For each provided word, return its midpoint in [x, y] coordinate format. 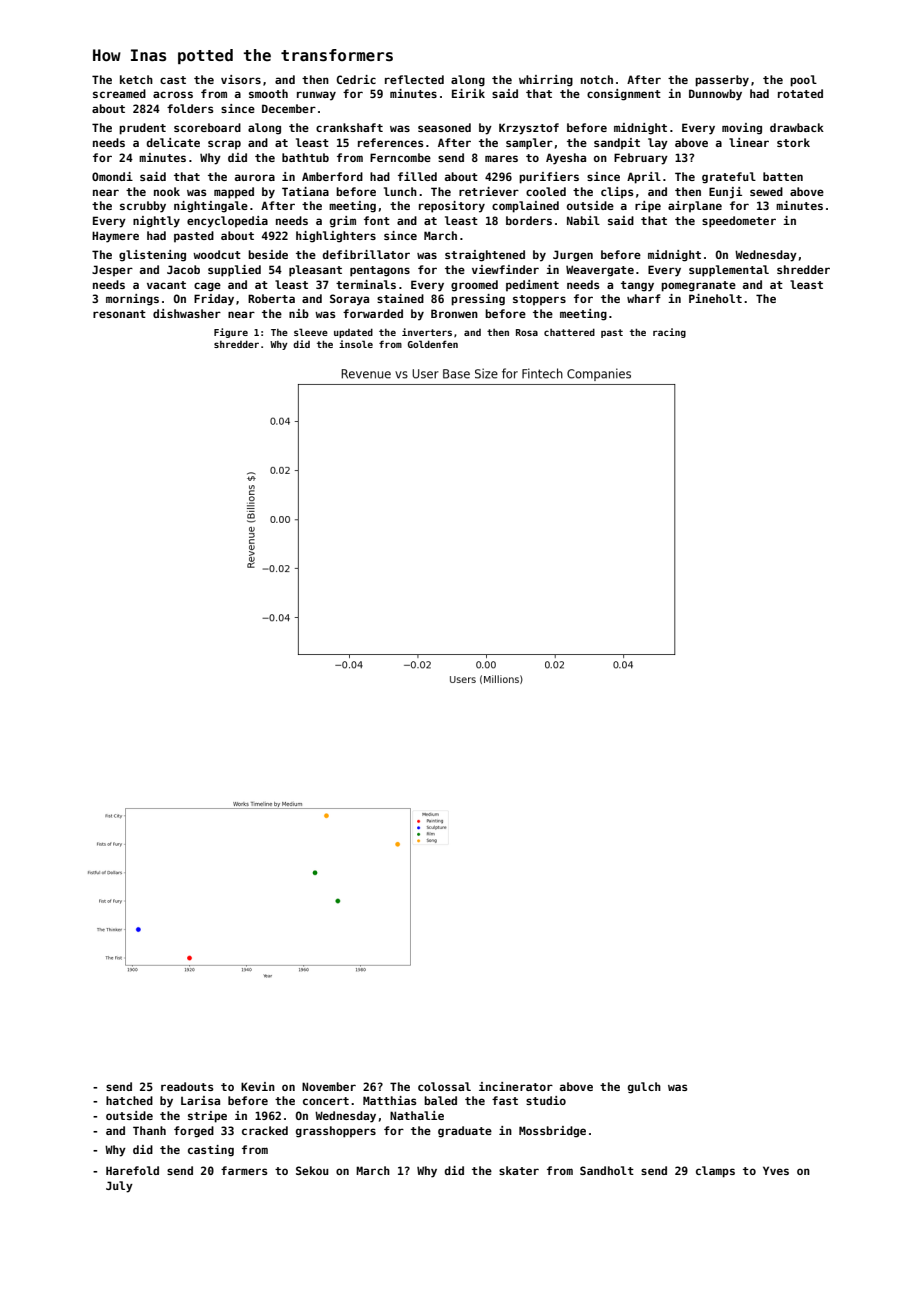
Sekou [312, 1170]
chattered [569, 332]
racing [669, 333]
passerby [722, 81]
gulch [644, 1088]
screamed [119, 93]
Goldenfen [433, 344]
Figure [231, 333]
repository [452, 207]
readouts [187, 1086]
